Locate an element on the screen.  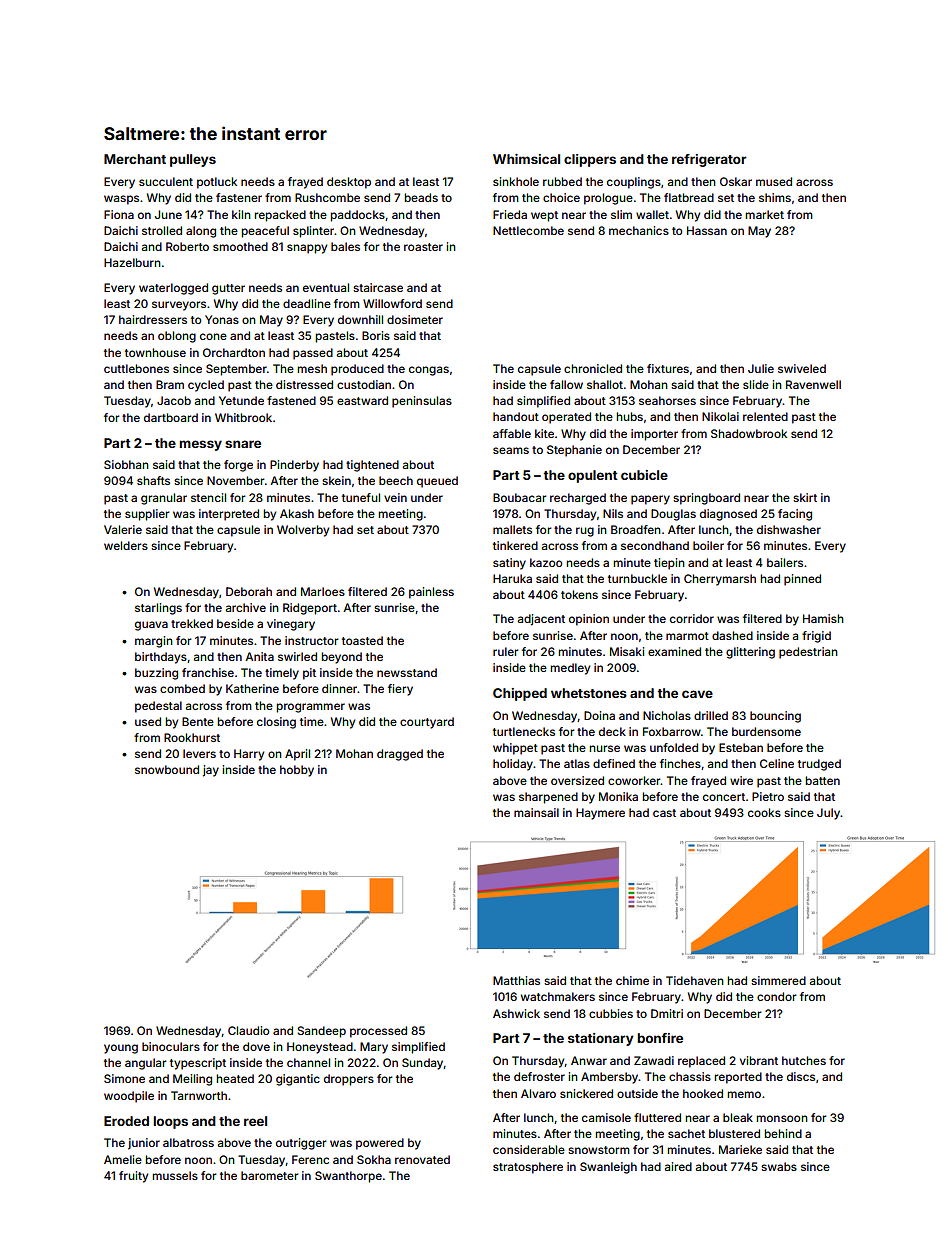
eventual is located at coordinates (326, 287).
